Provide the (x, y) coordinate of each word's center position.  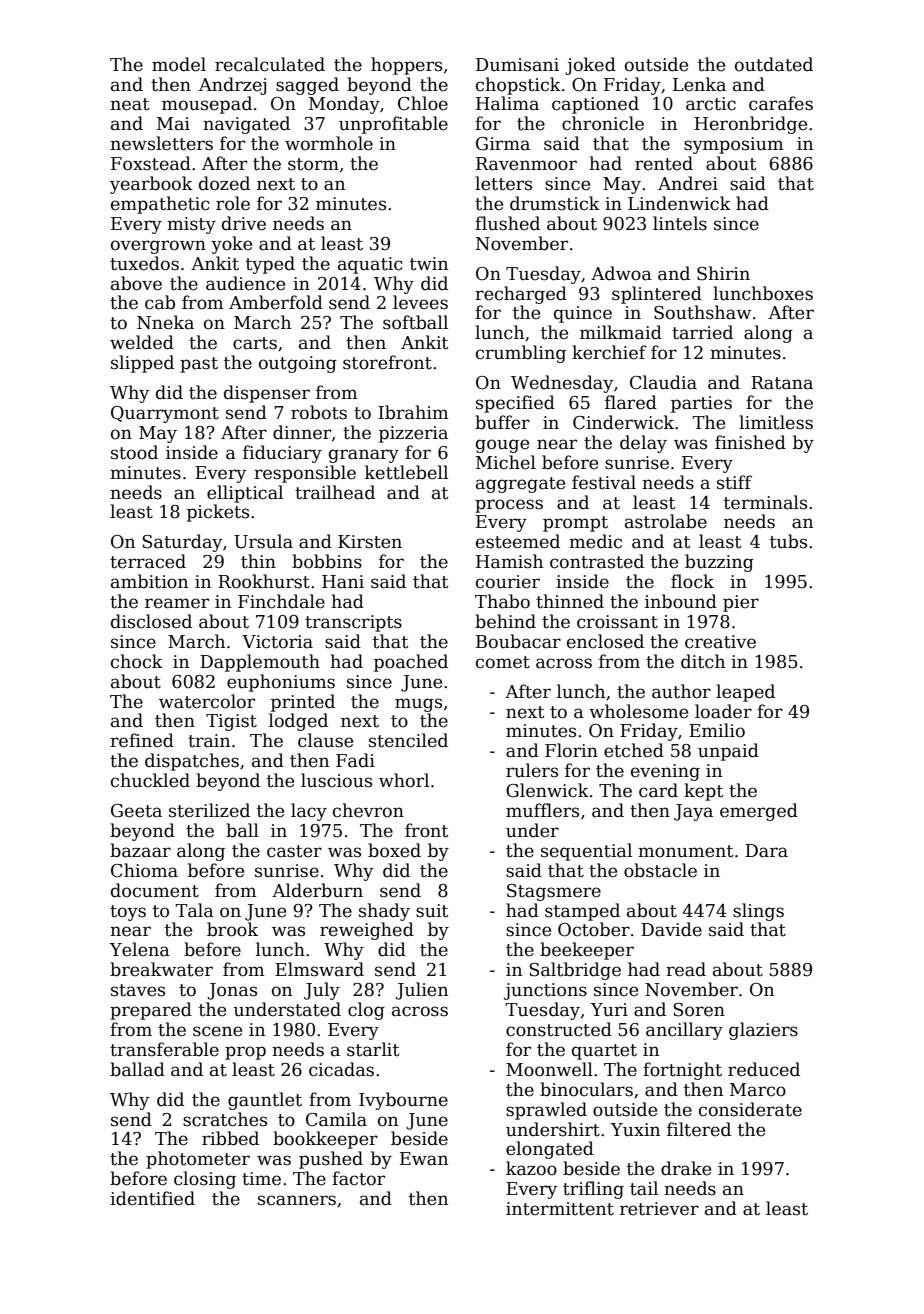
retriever (659, 1209)
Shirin (723, 273)
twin (429, 264)
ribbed (230, 1138)
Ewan (424, 1159)
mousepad (207, 105)
